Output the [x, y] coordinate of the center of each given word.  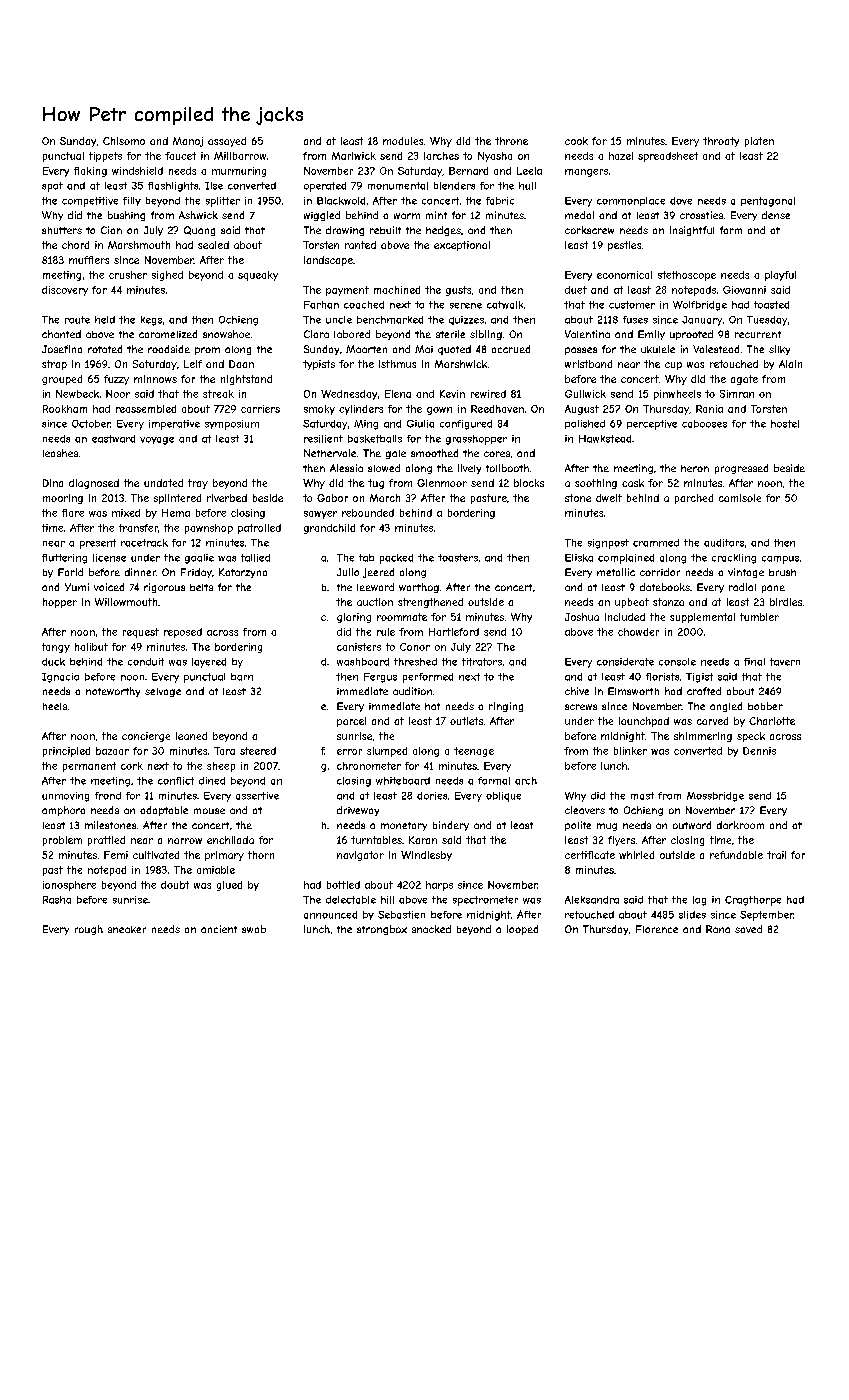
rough [89, 930]
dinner [140, 572]
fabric [500, 201]
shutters [62, 230]
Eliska [579, 558]
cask [633, 483]
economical [624, 275]
